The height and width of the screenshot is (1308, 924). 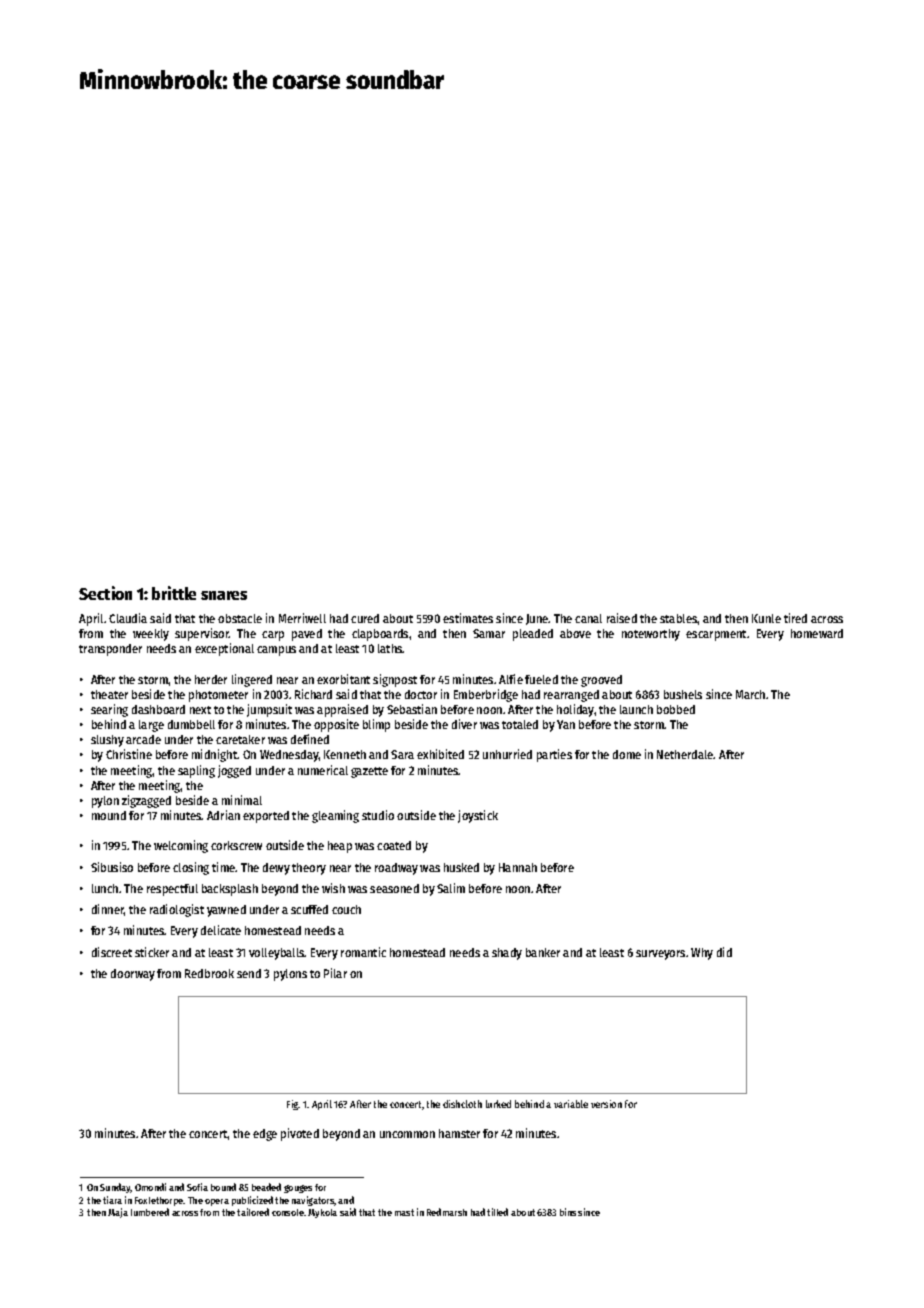 I want to click on lumbered, so click(x=150, y=1212).
